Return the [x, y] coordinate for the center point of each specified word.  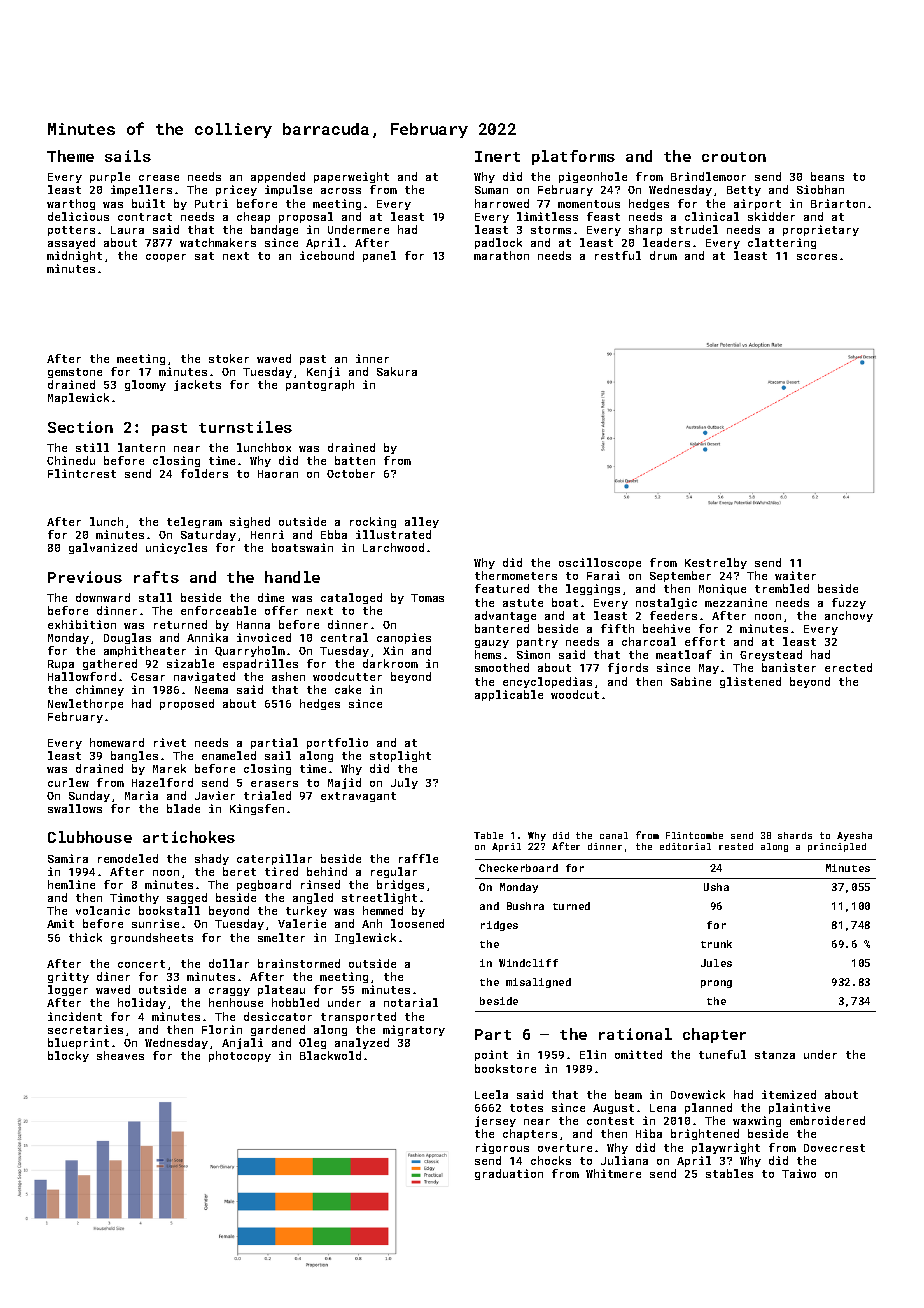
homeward [117, 742]
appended [278, 177]
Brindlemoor [708, 176]
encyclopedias [547, 682]
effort [705, 641]
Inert [497, 156]
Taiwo [799, 1173]
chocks [551, 1160]
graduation [509, 1174]
